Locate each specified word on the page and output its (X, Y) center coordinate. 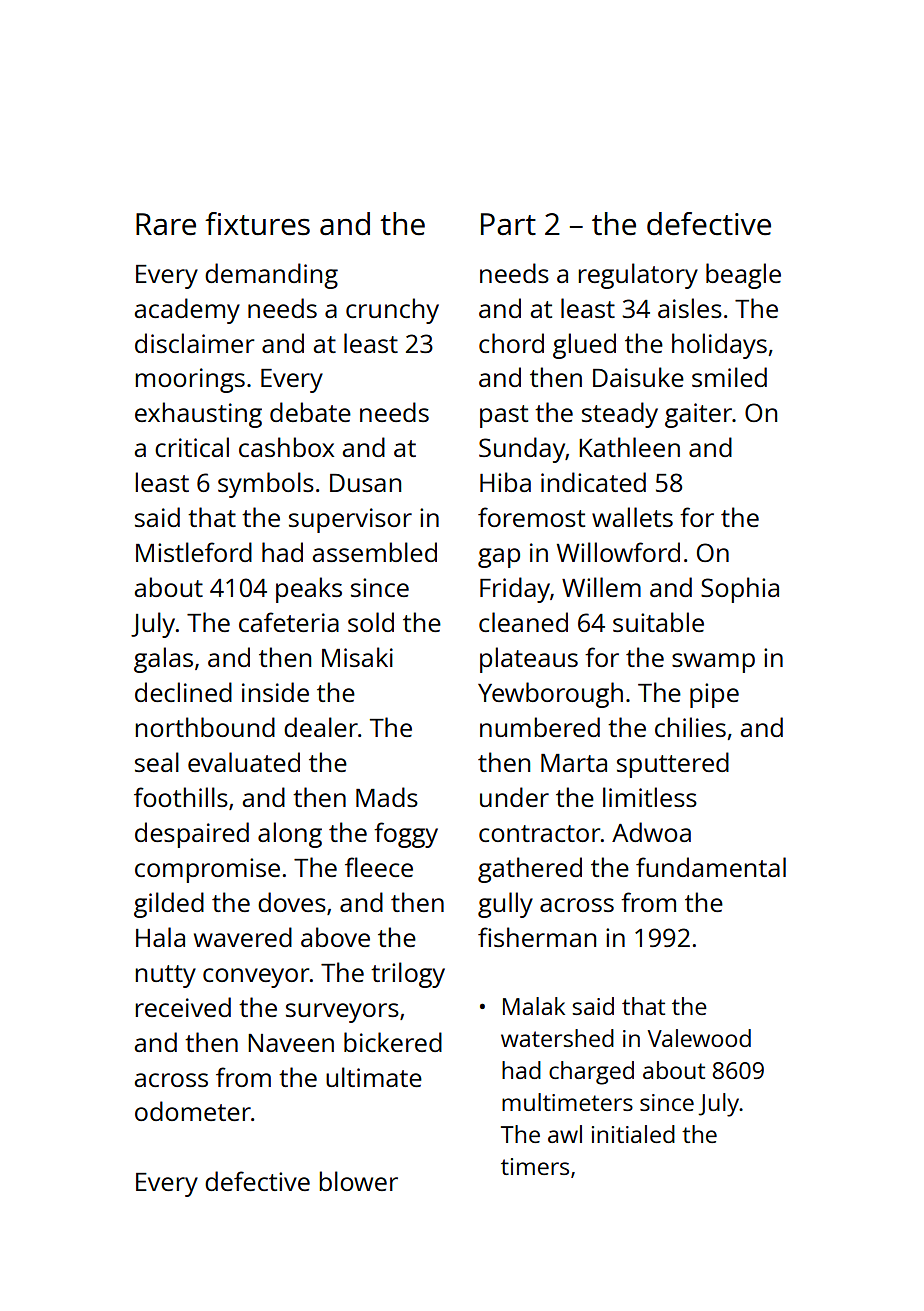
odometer (193, 1111)
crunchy (392, 311)
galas (163, 660)
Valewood (699, 1038)
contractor (540, 833)
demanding (271, 276)
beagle (743, 276)
